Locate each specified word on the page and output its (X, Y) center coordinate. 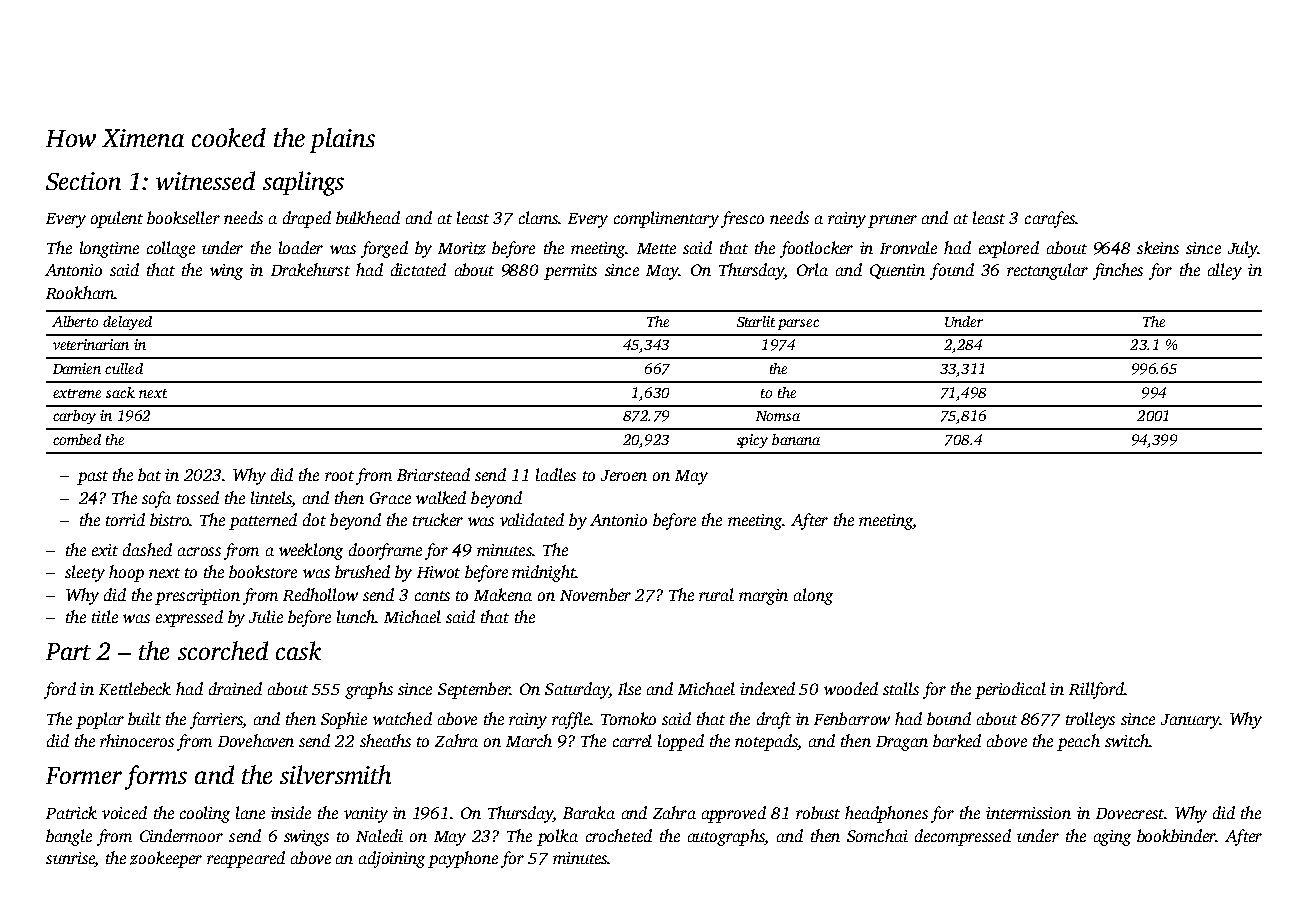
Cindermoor (181, 835)
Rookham (80, 292)
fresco (742, 219)
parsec (798, 324)
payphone (463, 859)
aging (1112, 838)
